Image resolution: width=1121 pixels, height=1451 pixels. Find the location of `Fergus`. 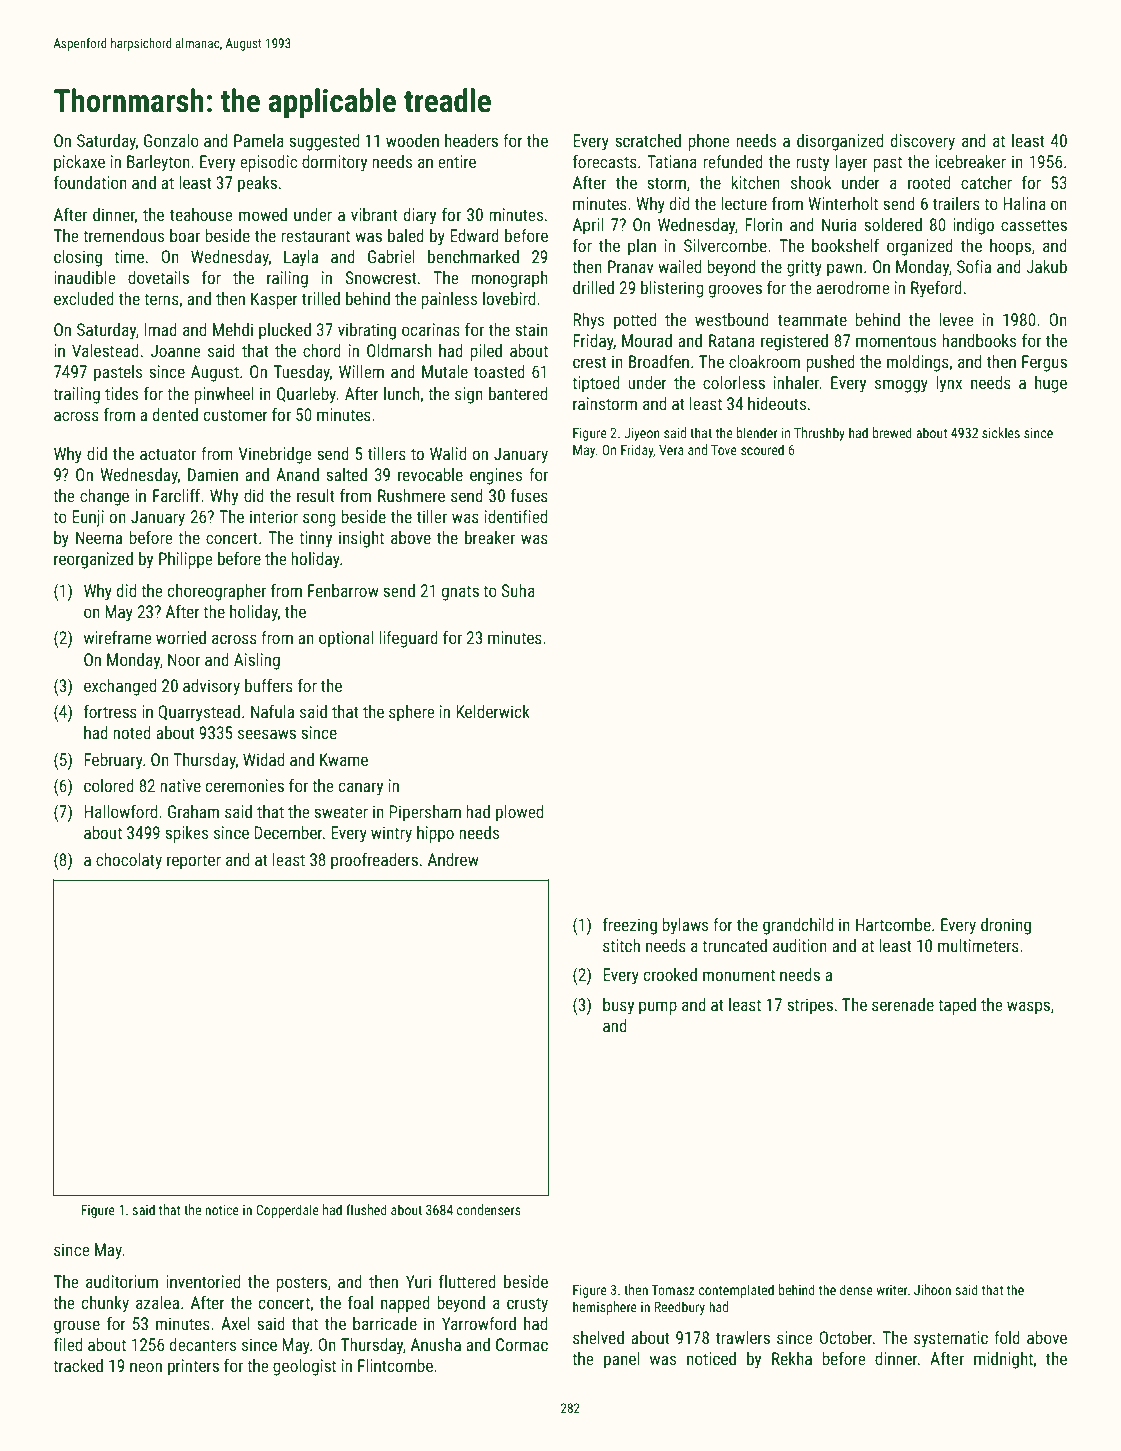

Fergus is located at coordinates (1044, 363).
